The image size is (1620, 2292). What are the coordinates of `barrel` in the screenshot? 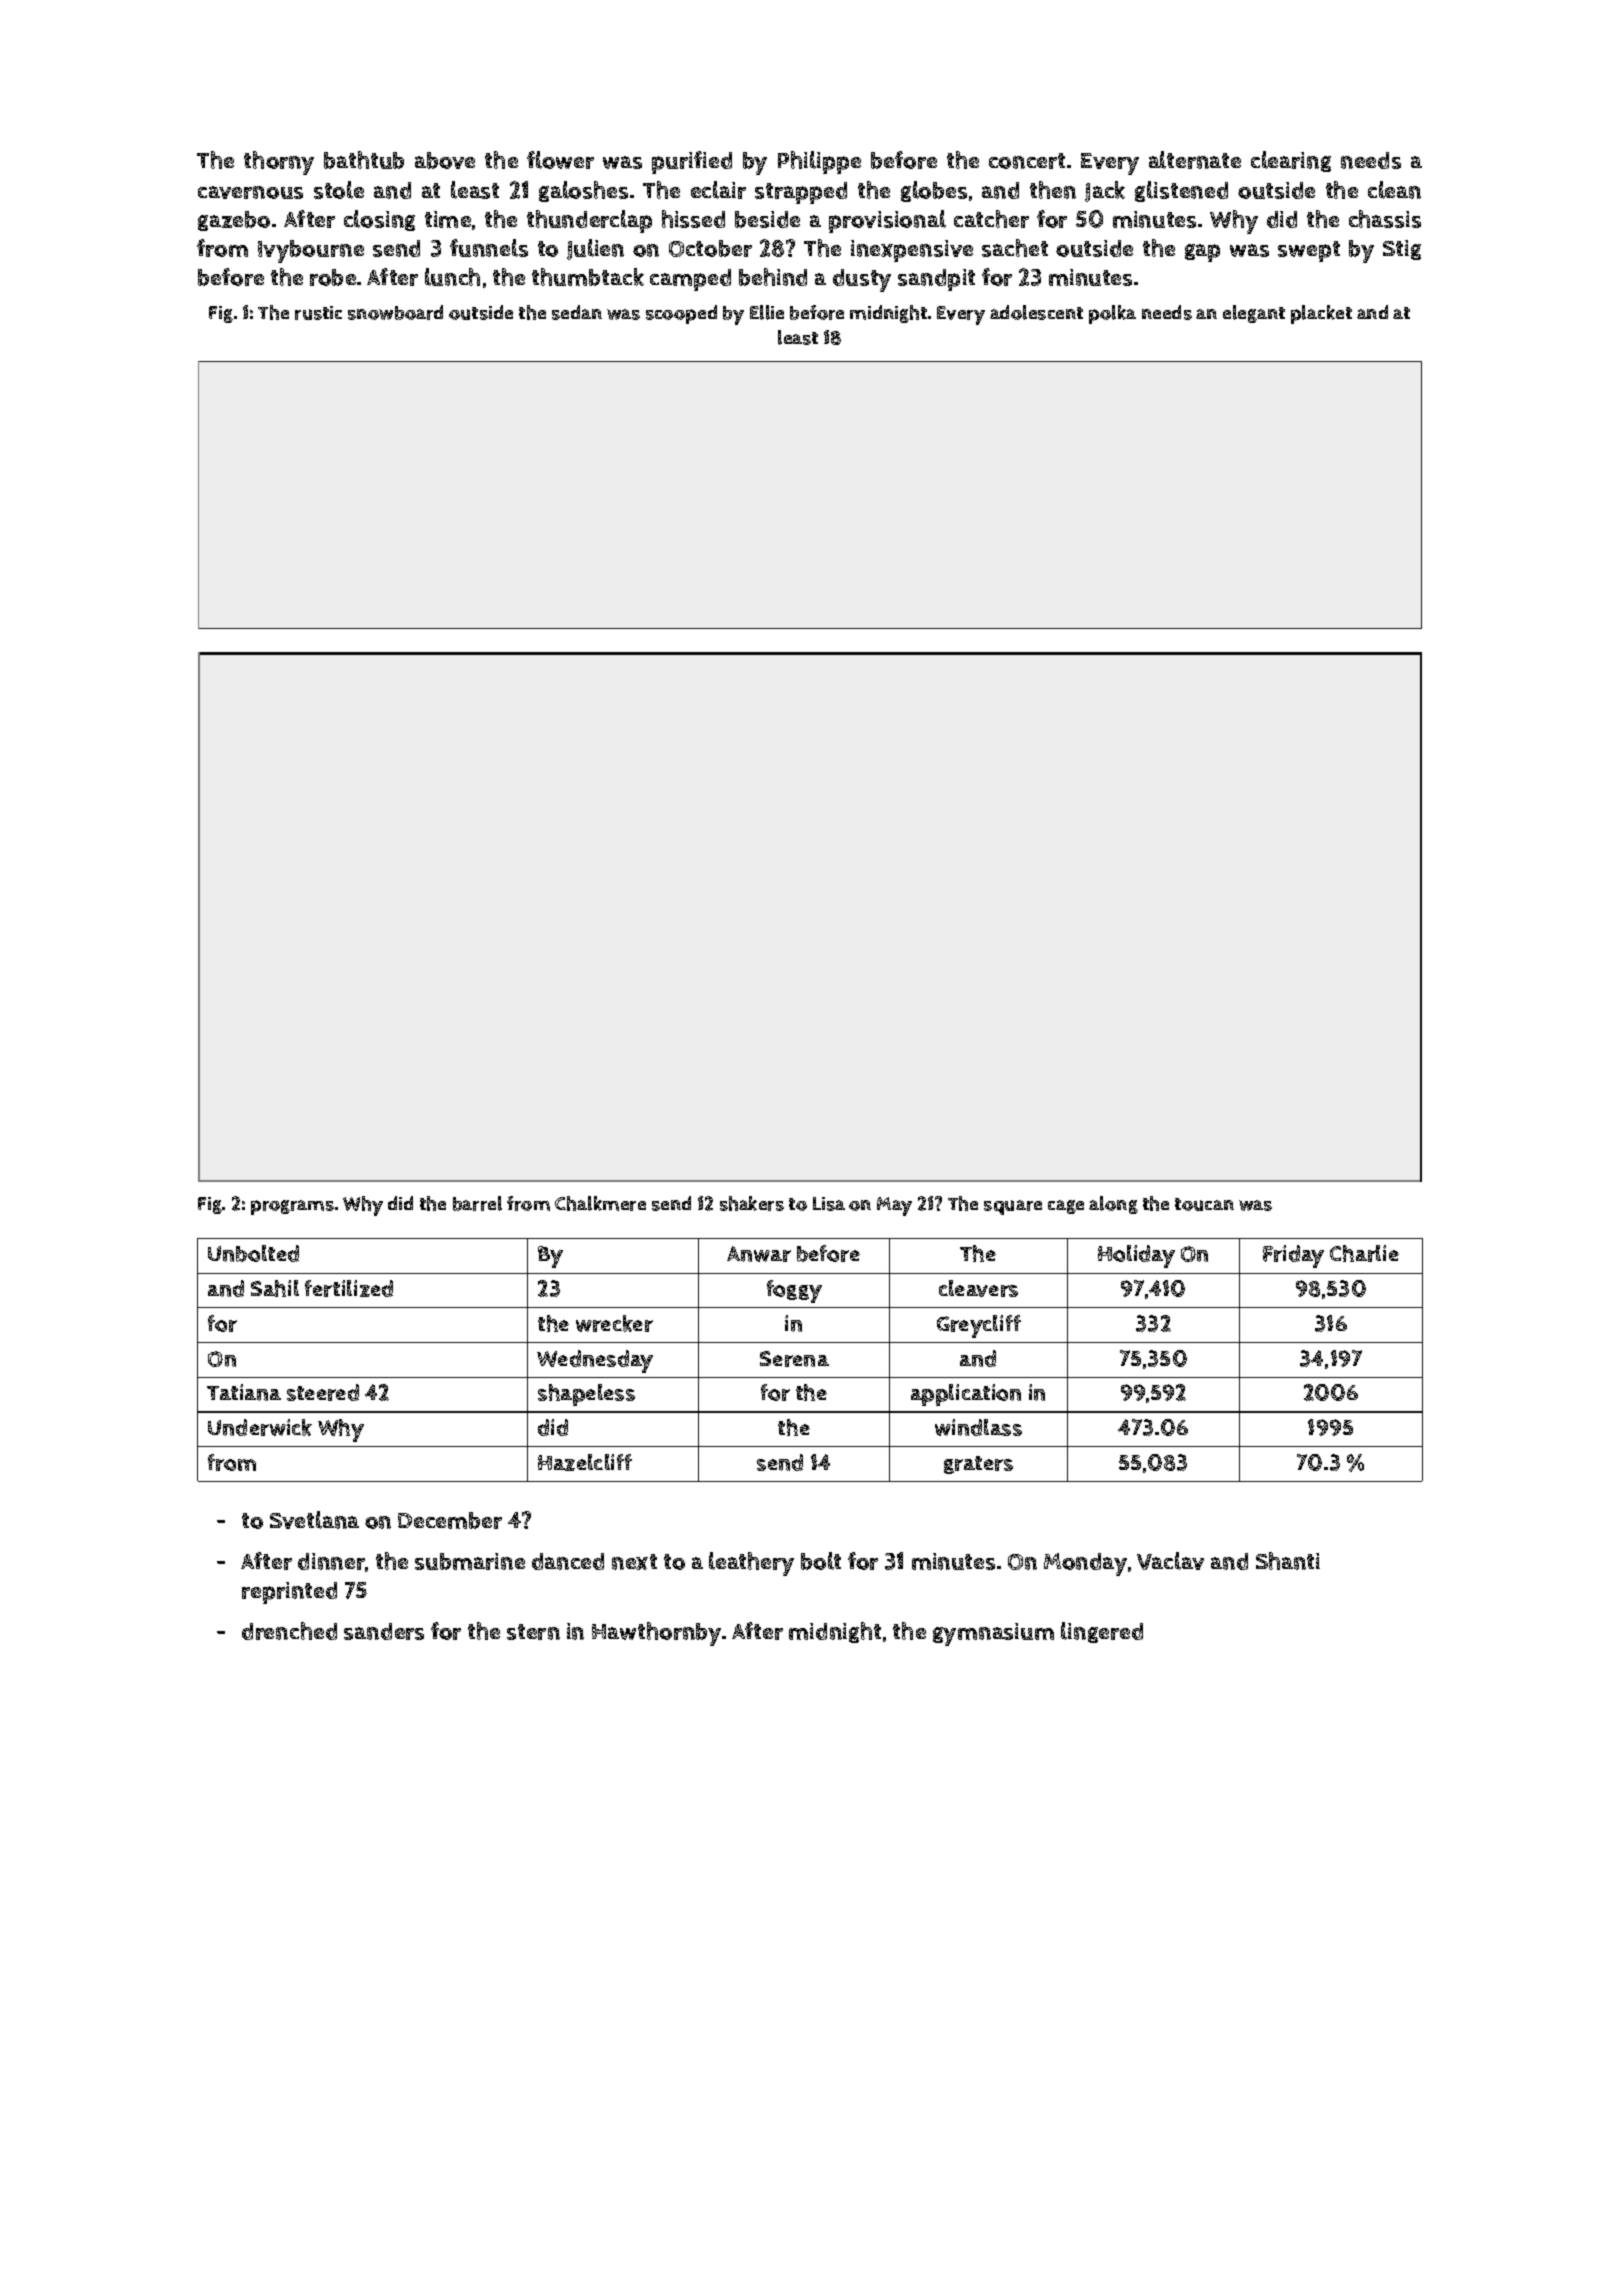 It's located at (477, 1203).
